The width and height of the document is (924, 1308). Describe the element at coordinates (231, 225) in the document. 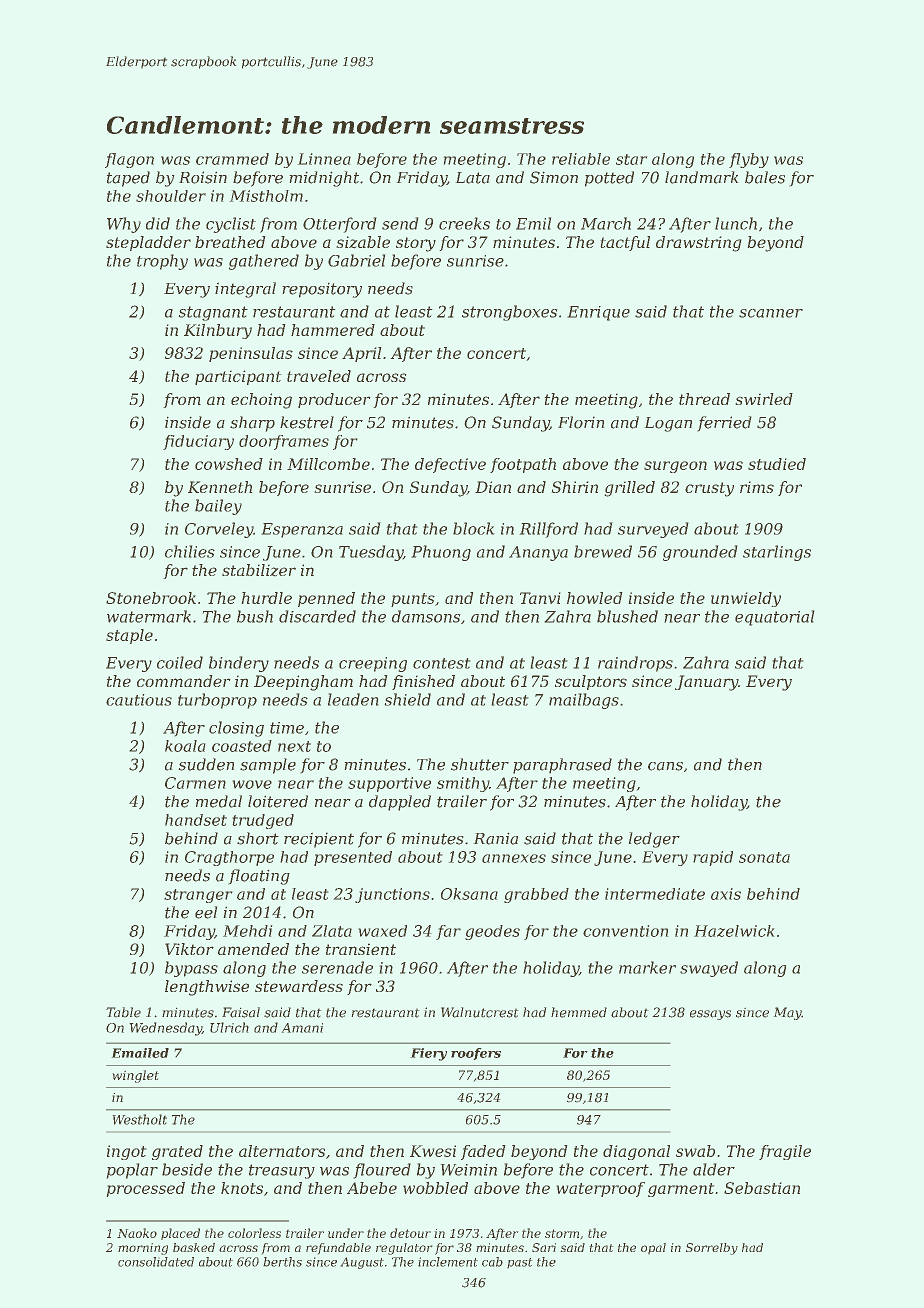

I see `cyclist` at that location.
